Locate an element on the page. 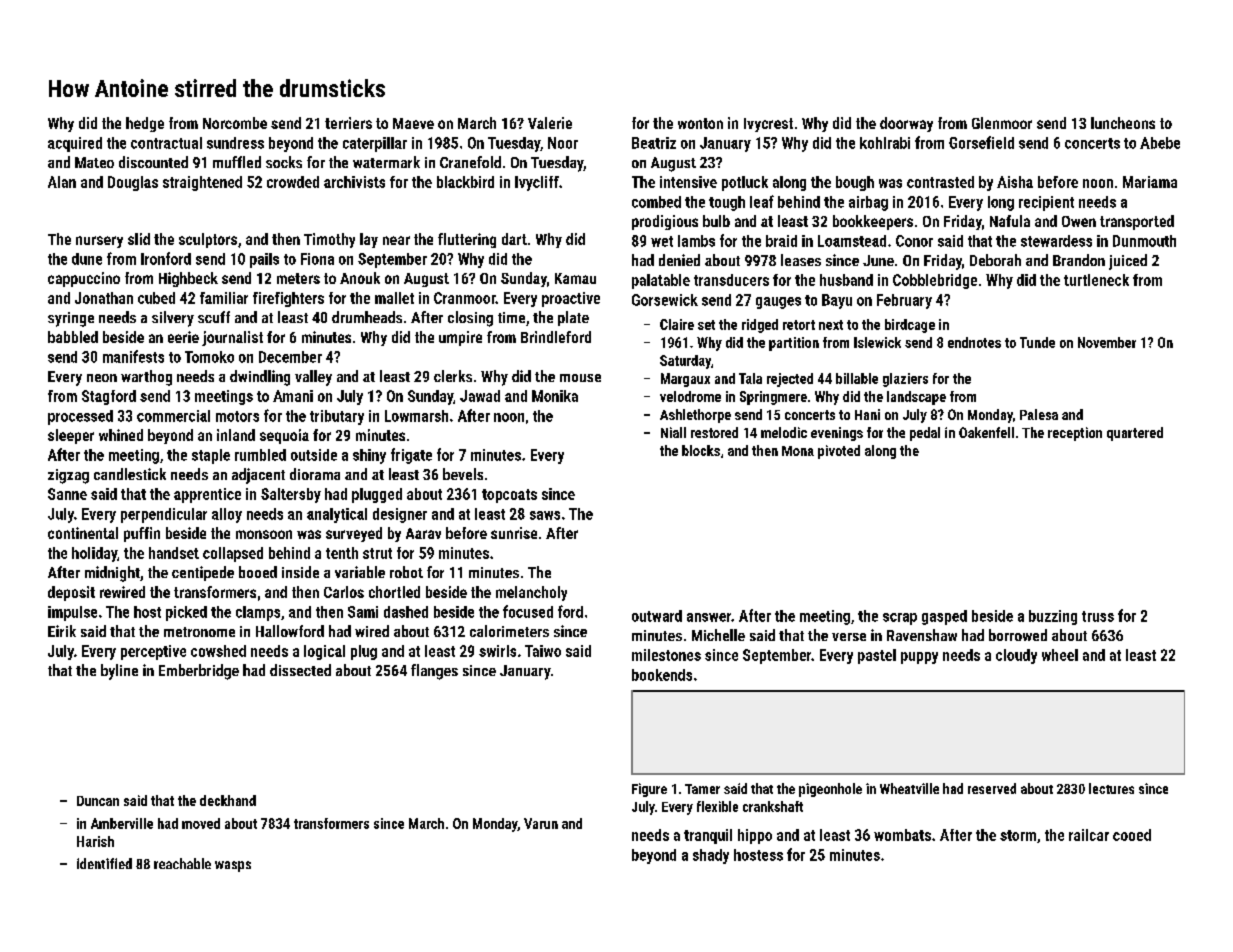  socks is located at coordinates (284, 162).
